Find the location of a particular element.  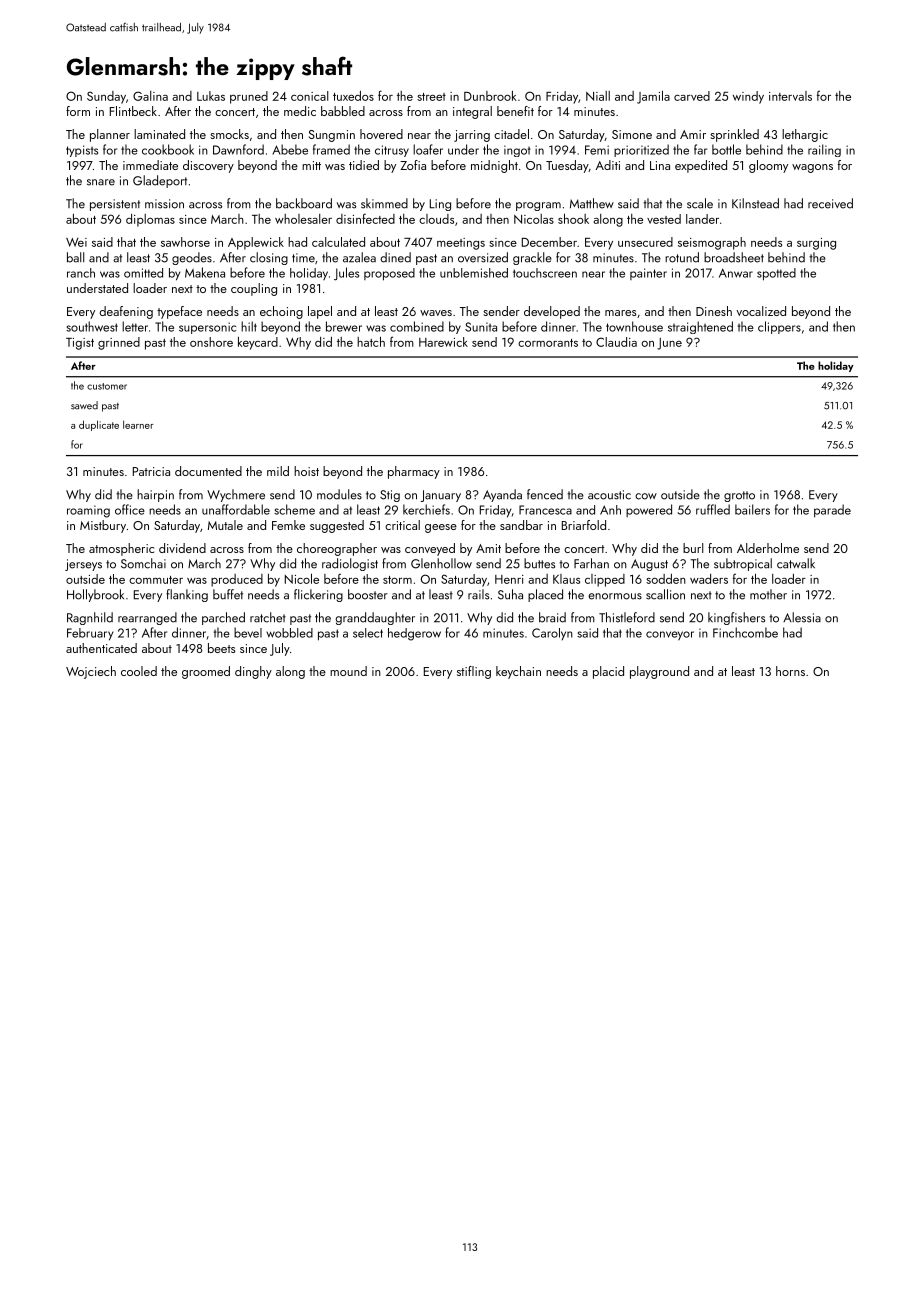

backboard is located at coordinates (304, 203).
